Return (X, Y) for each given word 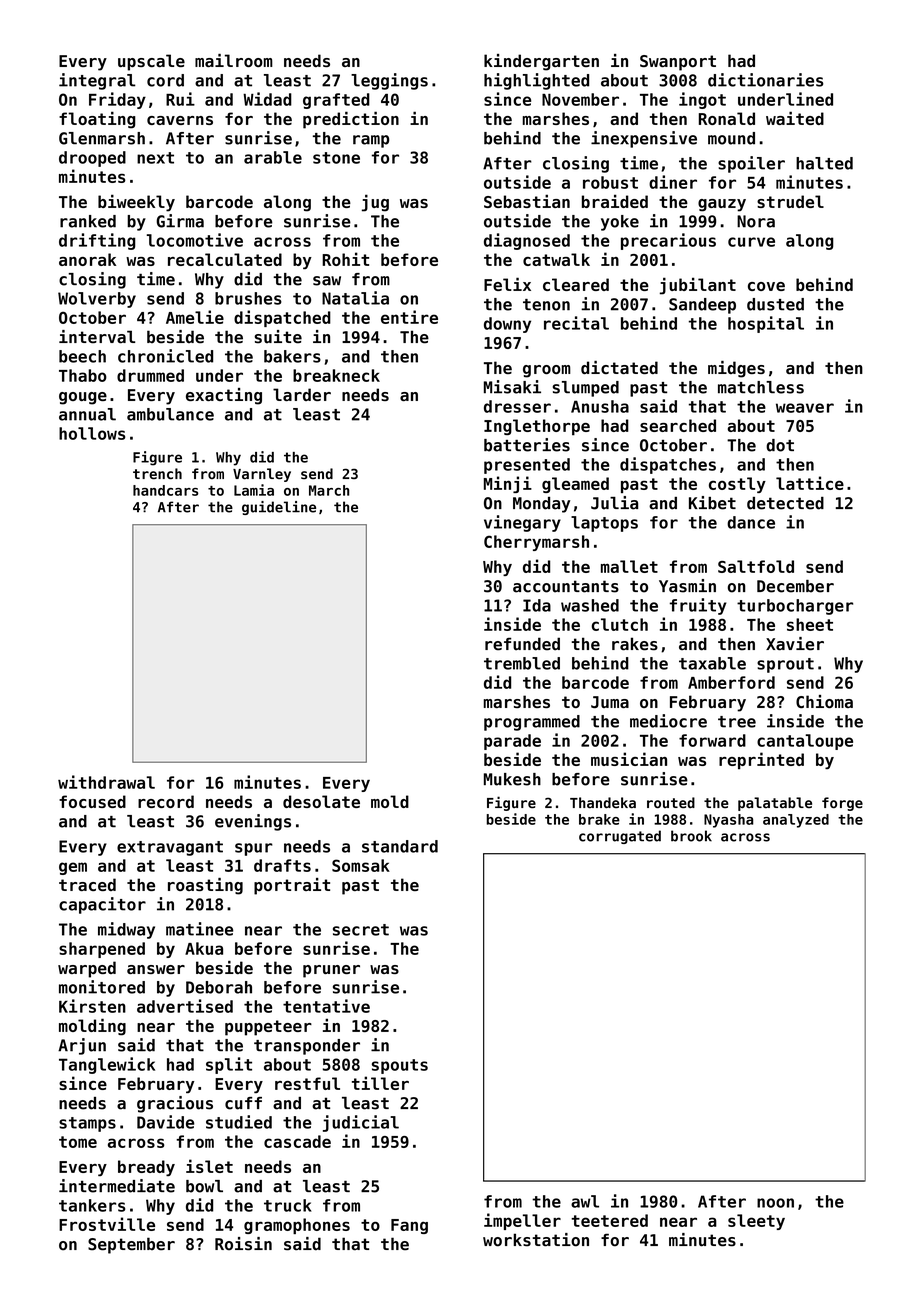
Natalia (355, 298)
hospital (766, 324)
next (155, 158)
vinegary (522, 523)
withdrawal (106, 782)
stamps (87, 1124)
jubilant (698, 286)
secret (361, 930)
